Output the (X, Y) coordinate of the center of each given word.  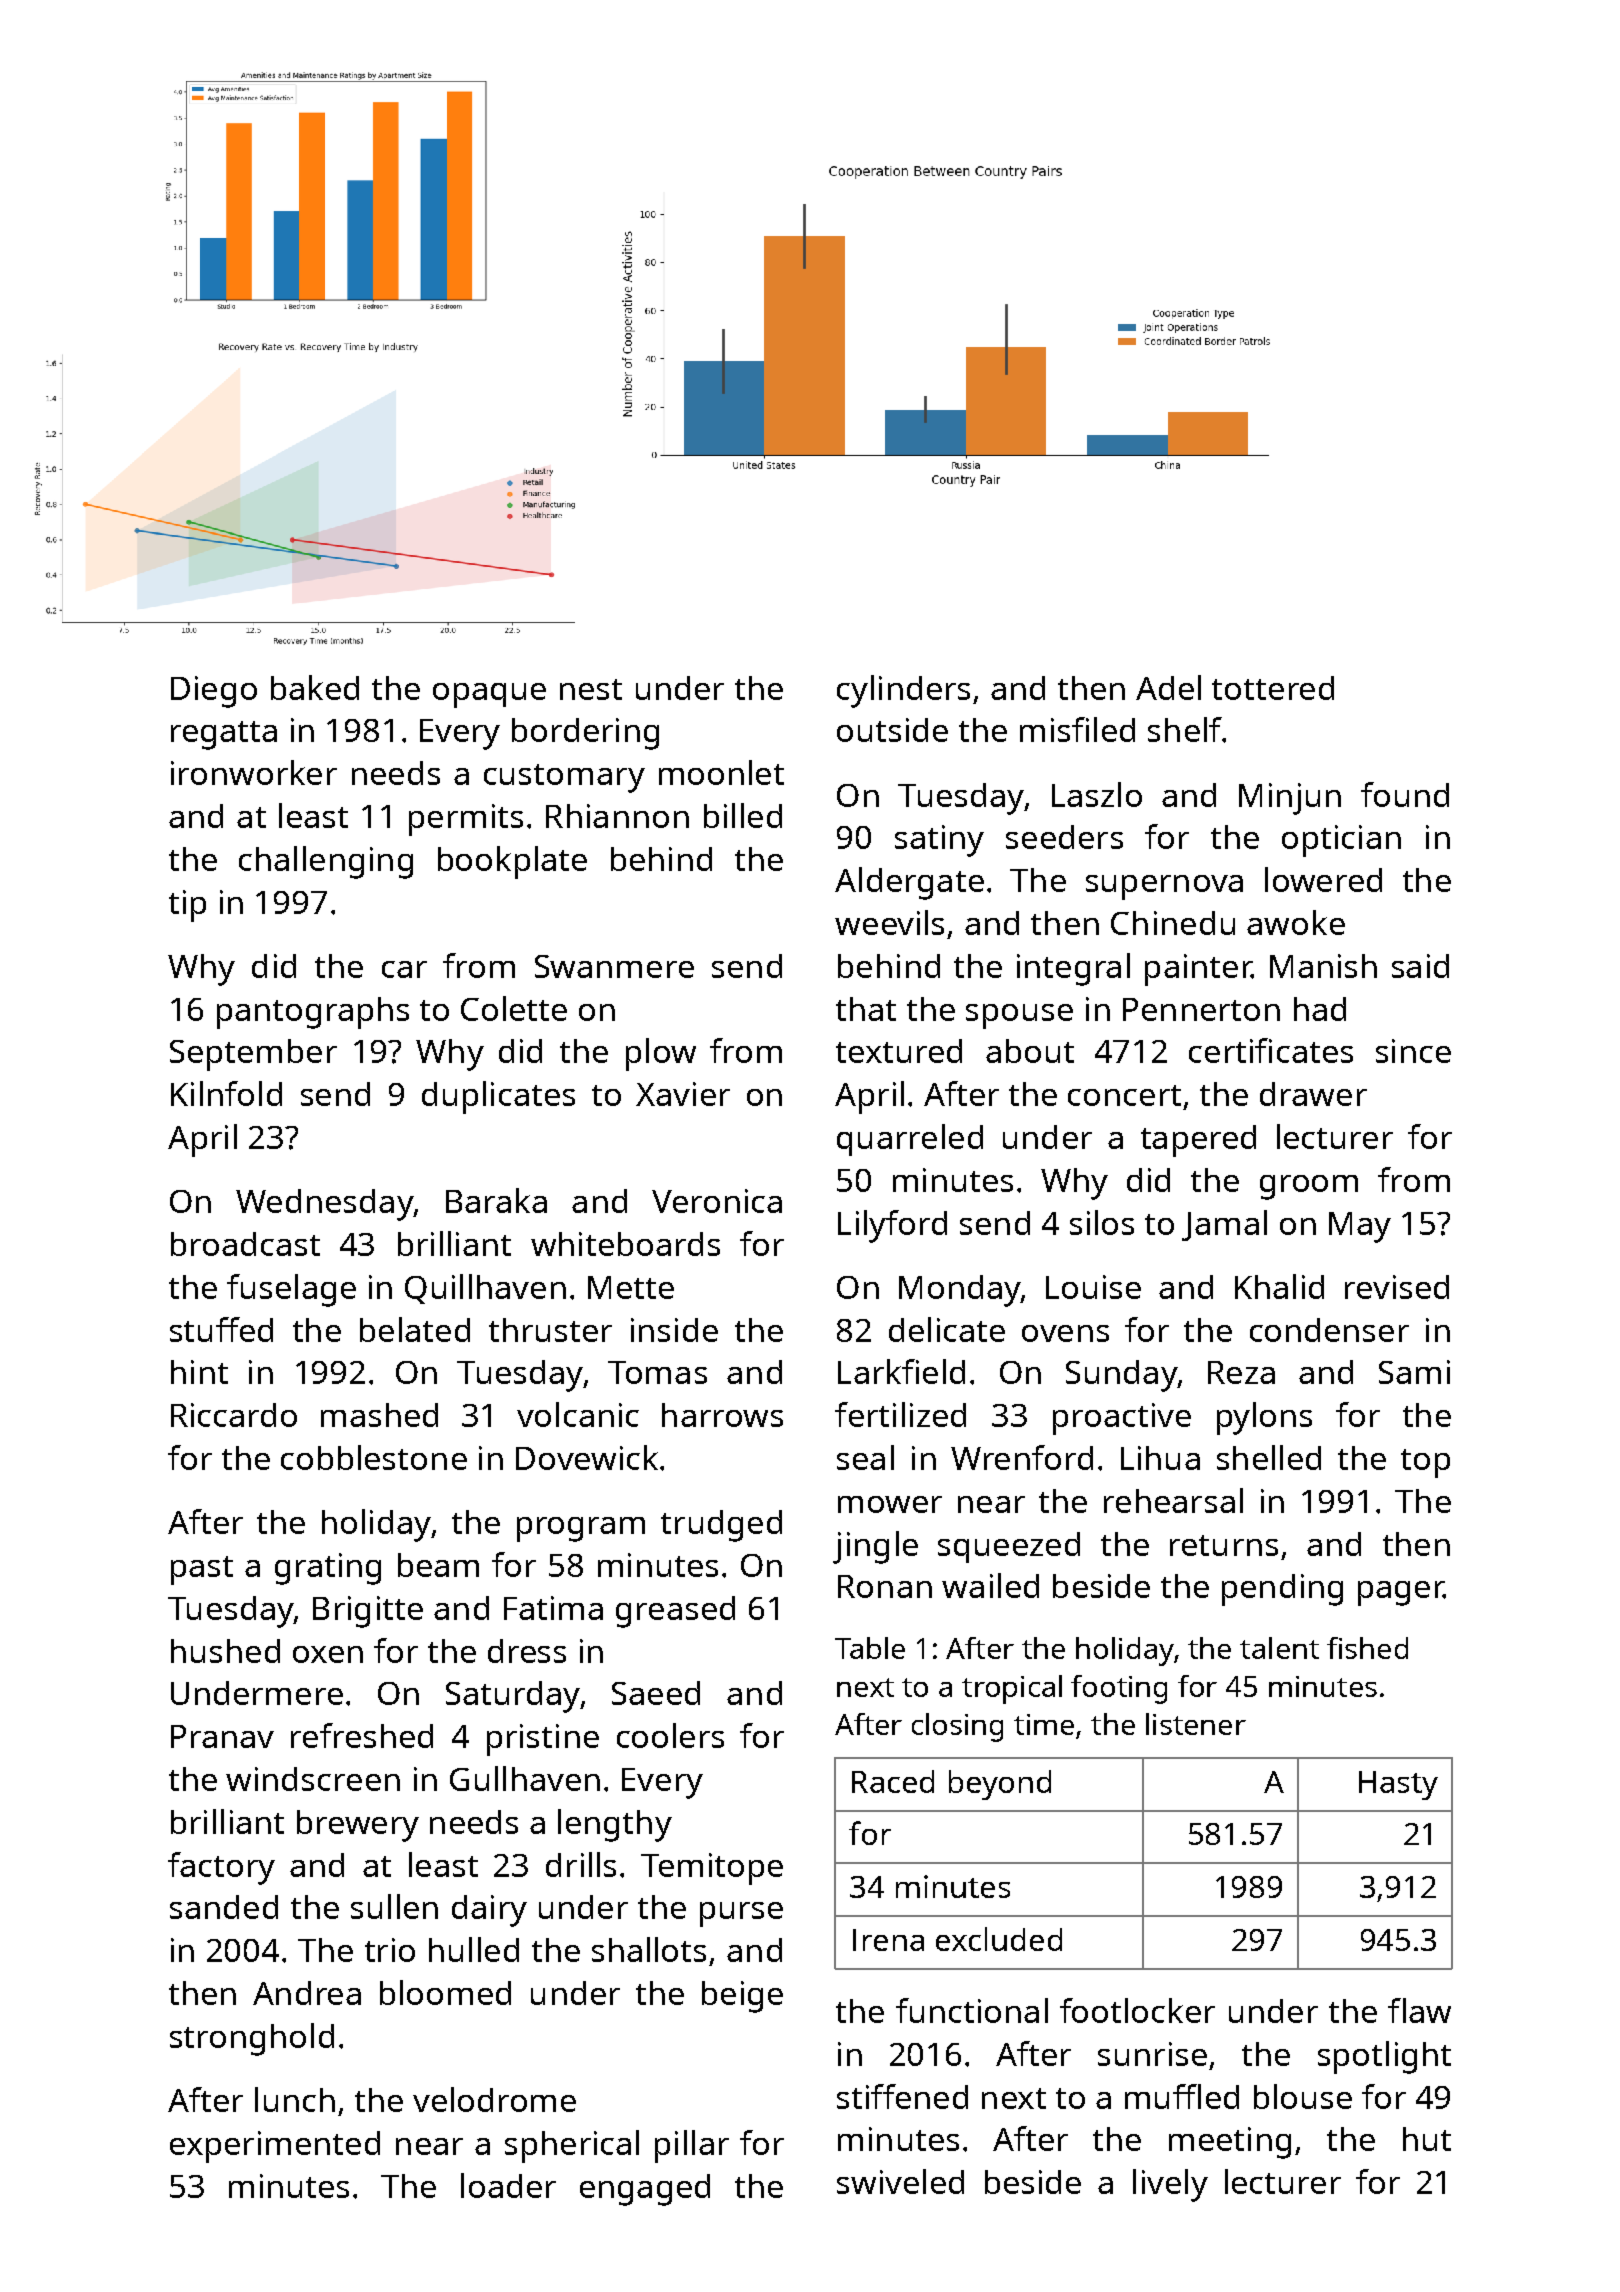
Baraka (496, 1200)
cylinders (903, 691)
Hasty (1398, 1785)
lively (1170, 2185)
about (1030, 1051)
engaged (645, 2190)
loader (508, 2185)
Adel (1168, 687)
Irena (888, 1940)
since (1413, 1051)
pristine (543, 1740)
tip (187, 906)
